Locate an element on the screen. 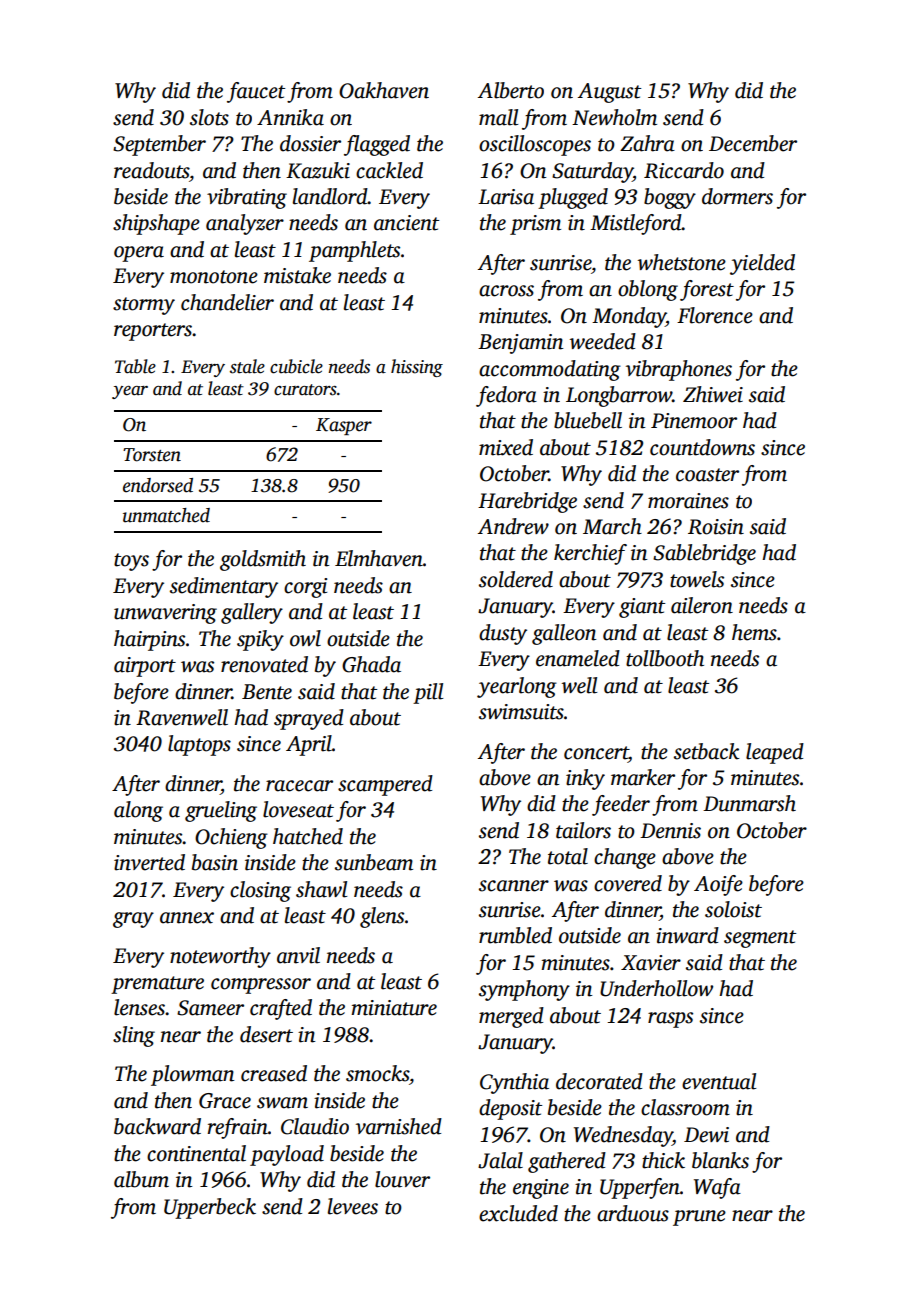 The image size is (924, 1311). loveseat is located at coordinates (298, 809).
